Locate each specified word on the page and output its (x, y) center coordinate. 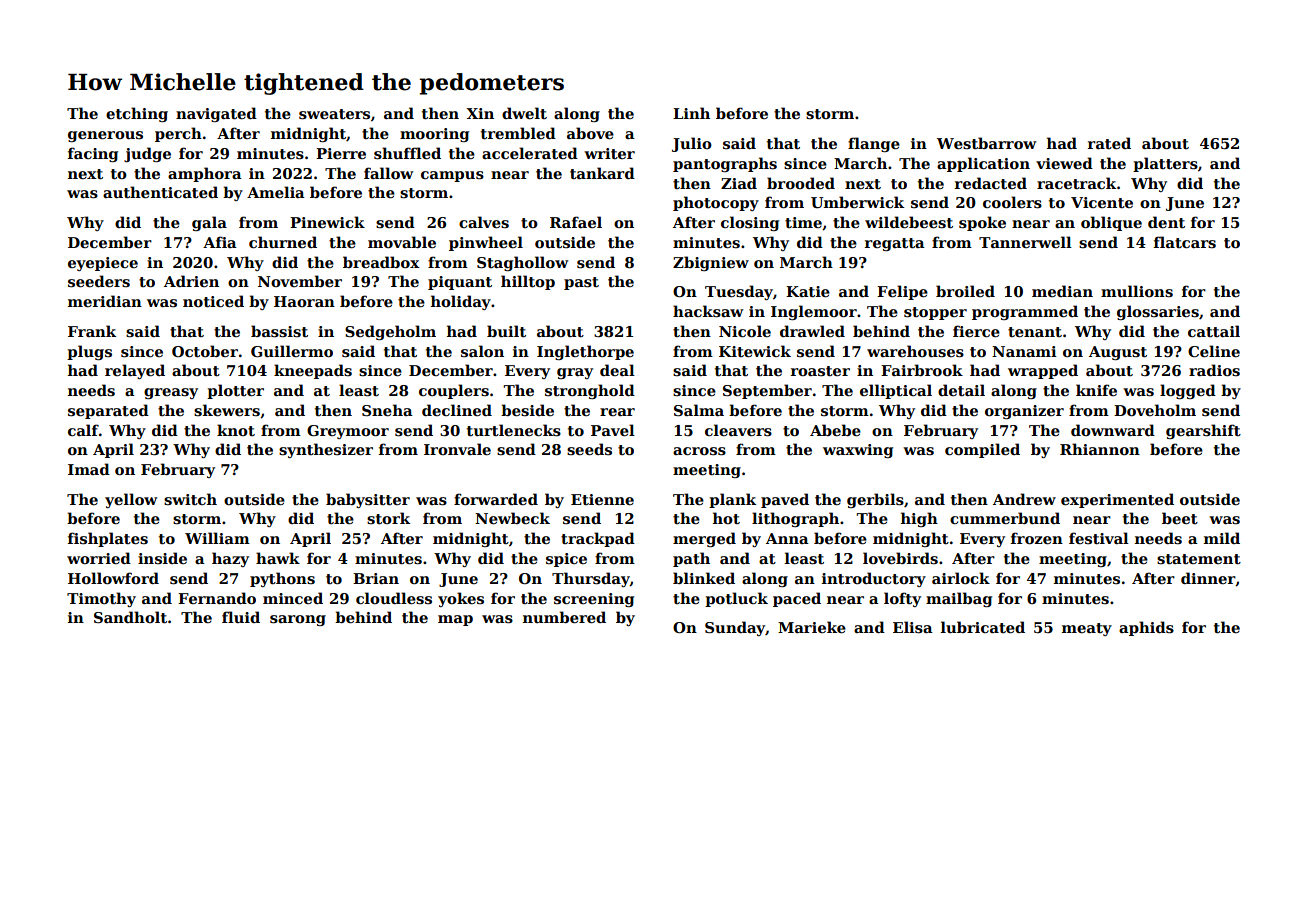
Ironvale (457, 449)
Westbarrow (986, 143)
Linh (691, 113)
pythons (282, 579)
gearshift (1203, 431)
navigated (216, 114)
